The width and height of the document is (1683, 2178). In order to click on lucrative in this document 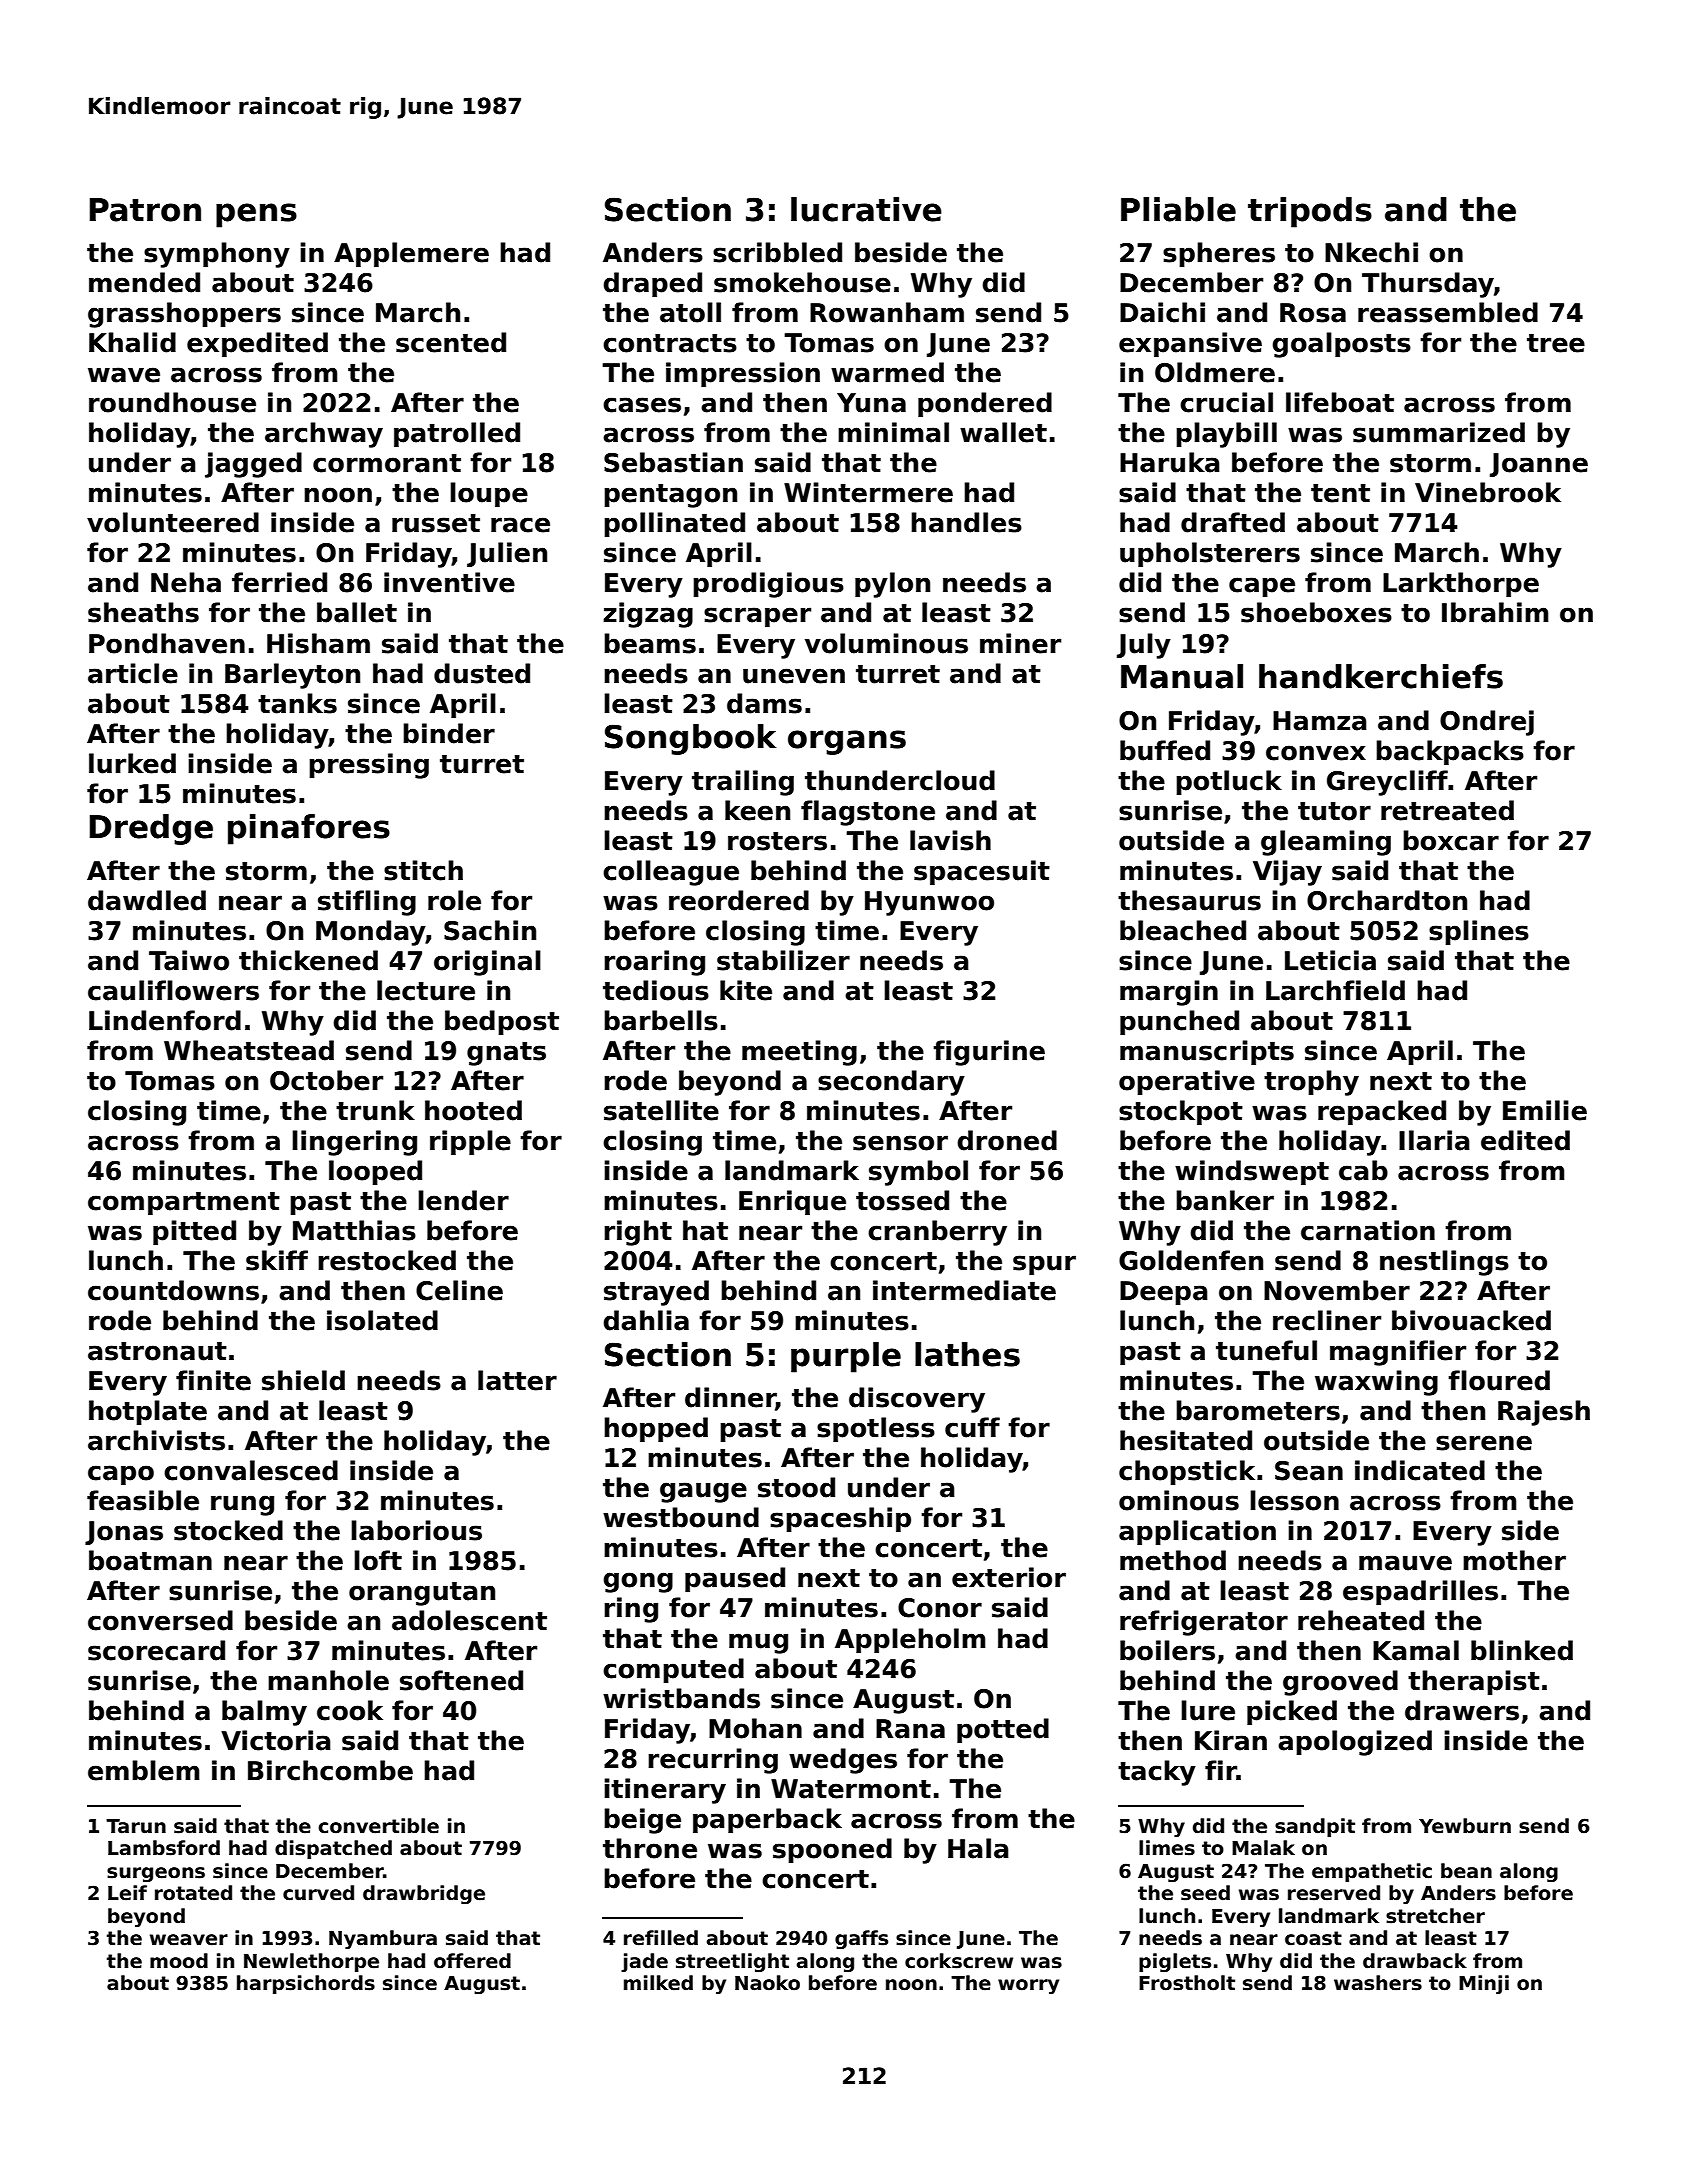, I will do `click(866, 209)`.
